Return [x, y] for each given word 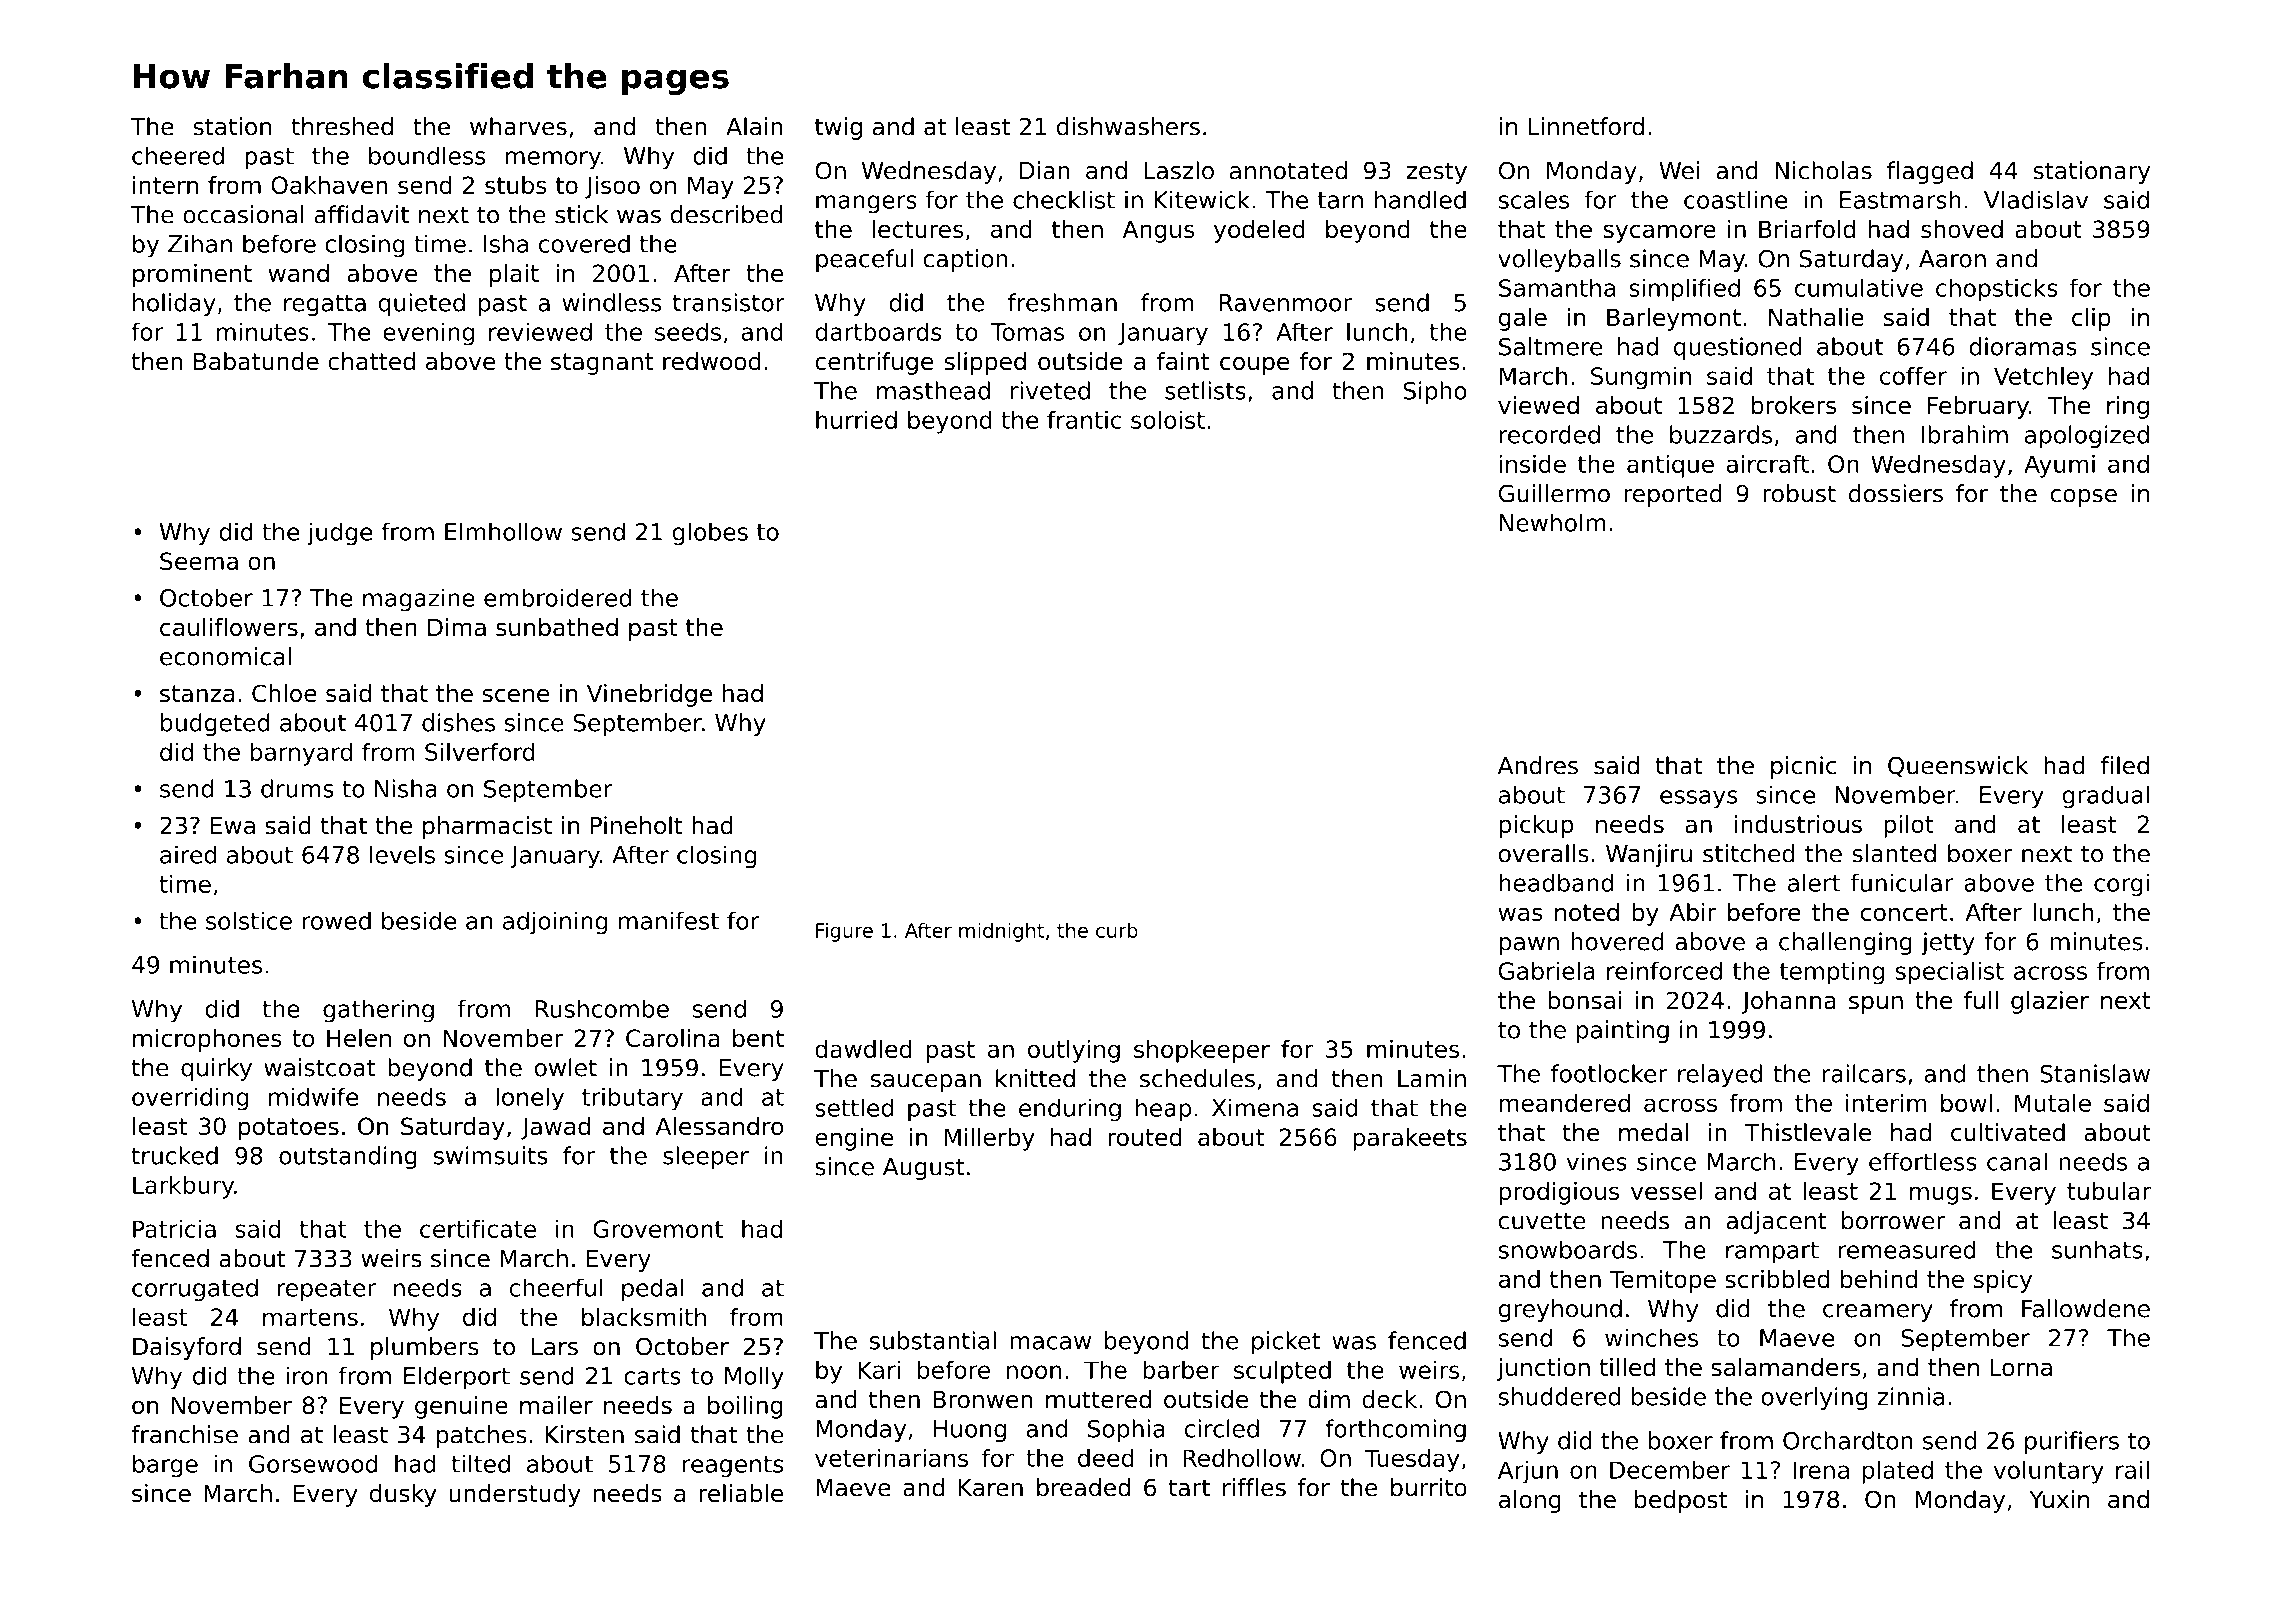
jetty [1948, 943]
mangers [866, 204]
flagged [1930, 172]
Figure [844, 932]
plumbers [425, 1348]
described [727, 214]
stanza [197, 694]
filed [2125, 765]
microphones [207, 1040]
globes [710, 534]
